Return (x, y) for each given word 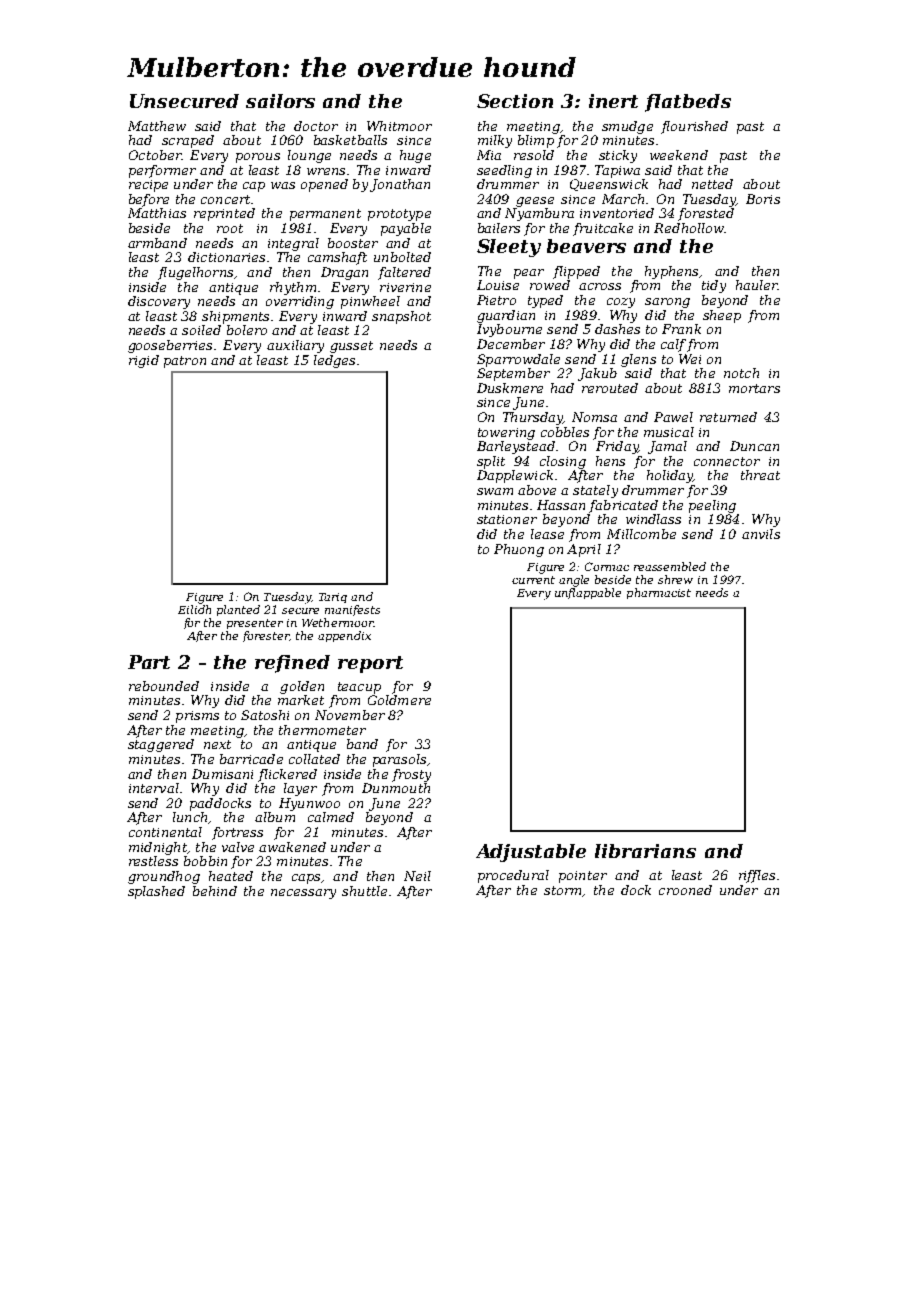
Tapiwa (617, 171)
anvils (761, 534)
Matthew (157, 126)
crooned (685, 890)
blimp (536, 141)
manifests (352, 610)
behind (215, 891)
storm (562, 890)
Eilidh (194, 609)
